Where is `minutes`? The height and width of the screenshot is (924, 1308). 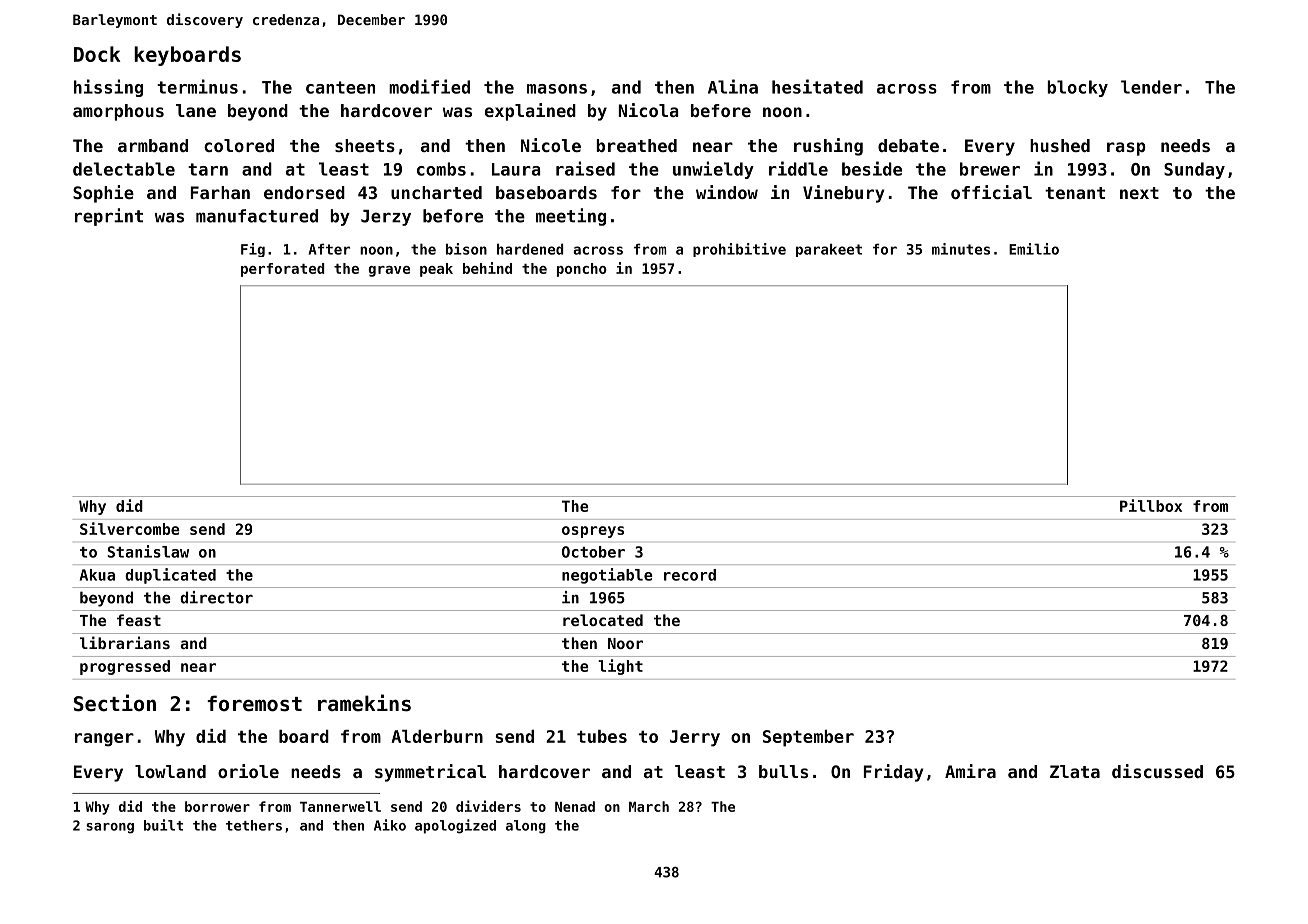
minutes is located at coordinates (961, 249).
